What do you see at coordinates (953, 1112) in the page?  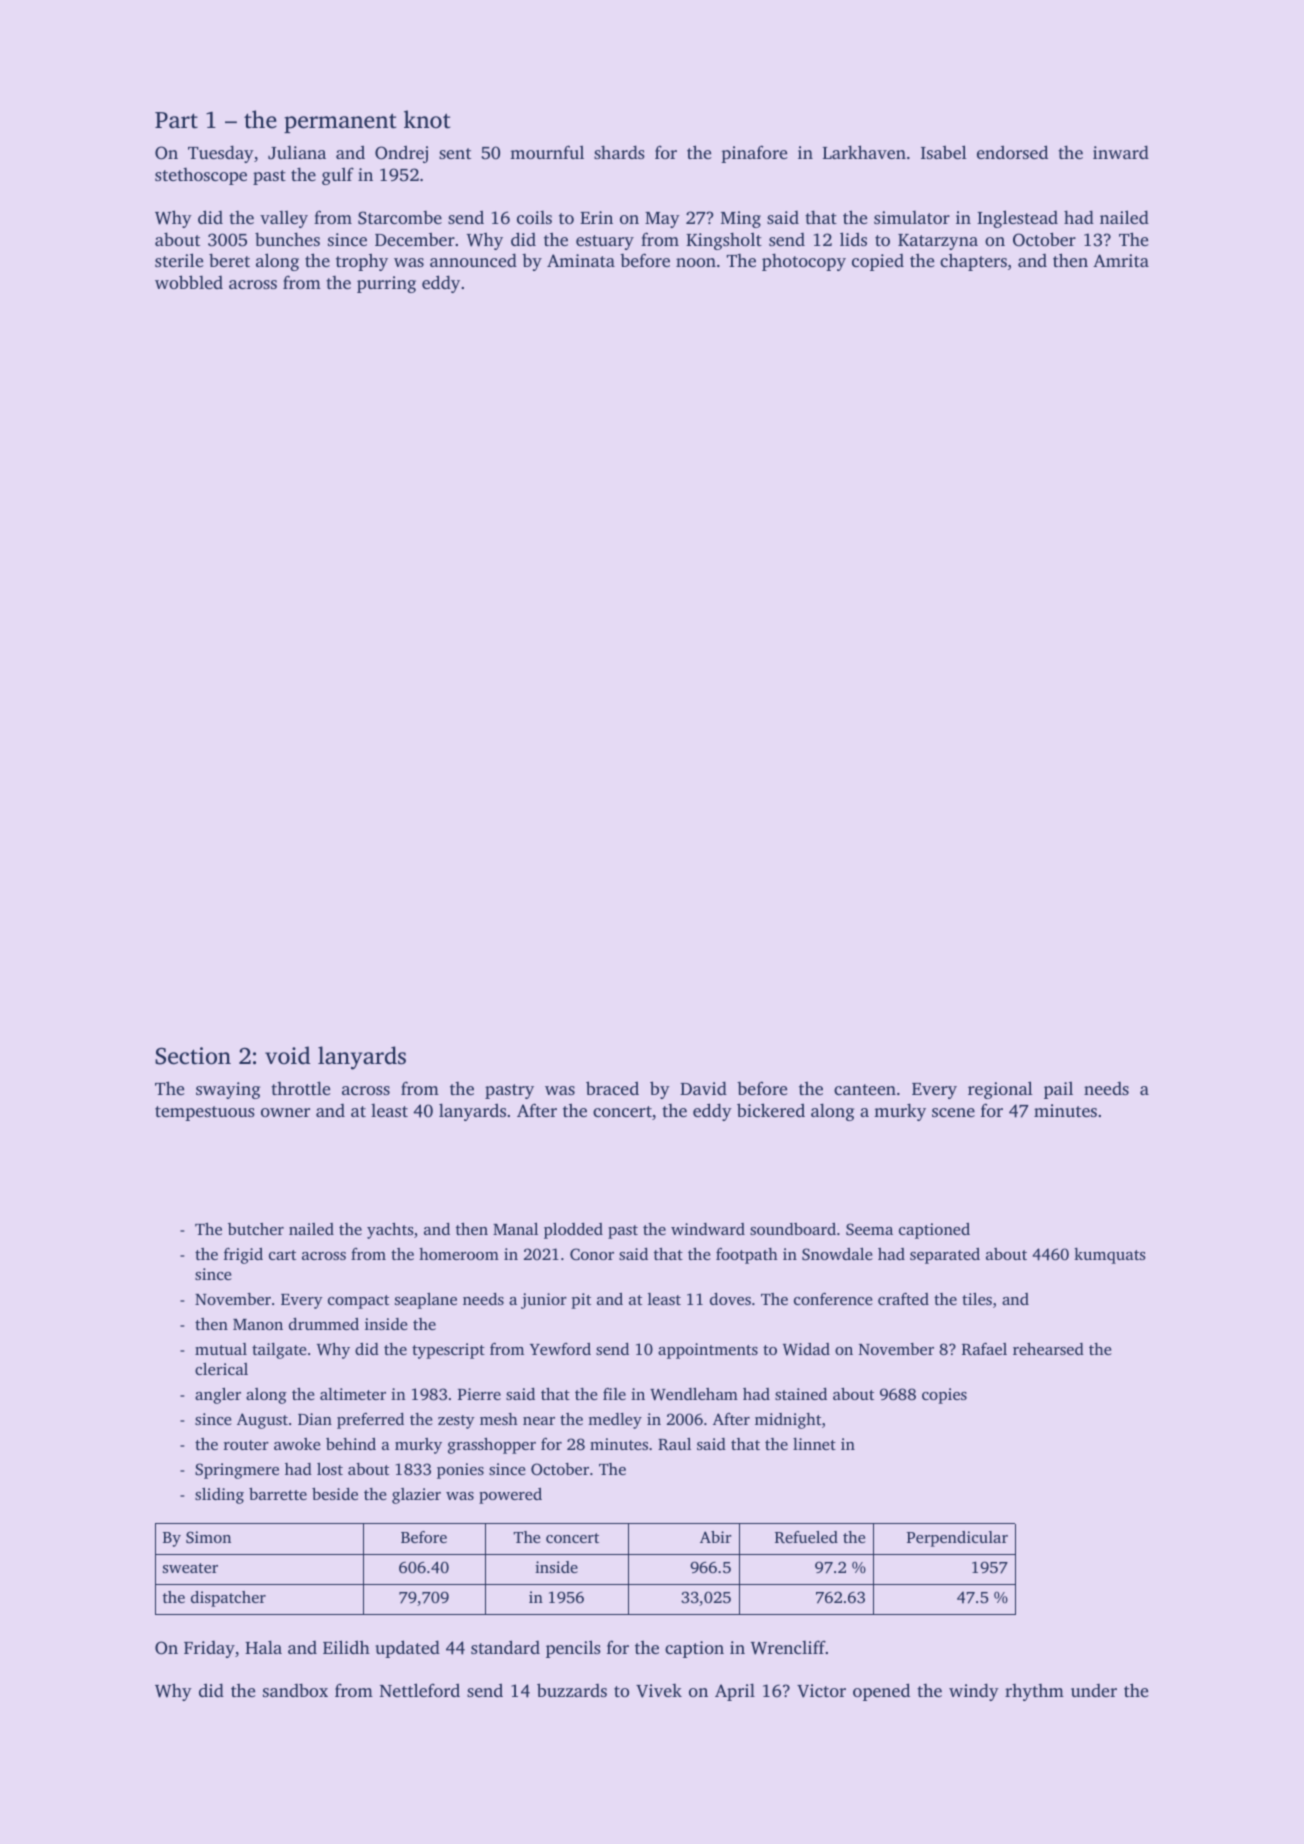 I see `scene` at bounding box center [953, 1112].
